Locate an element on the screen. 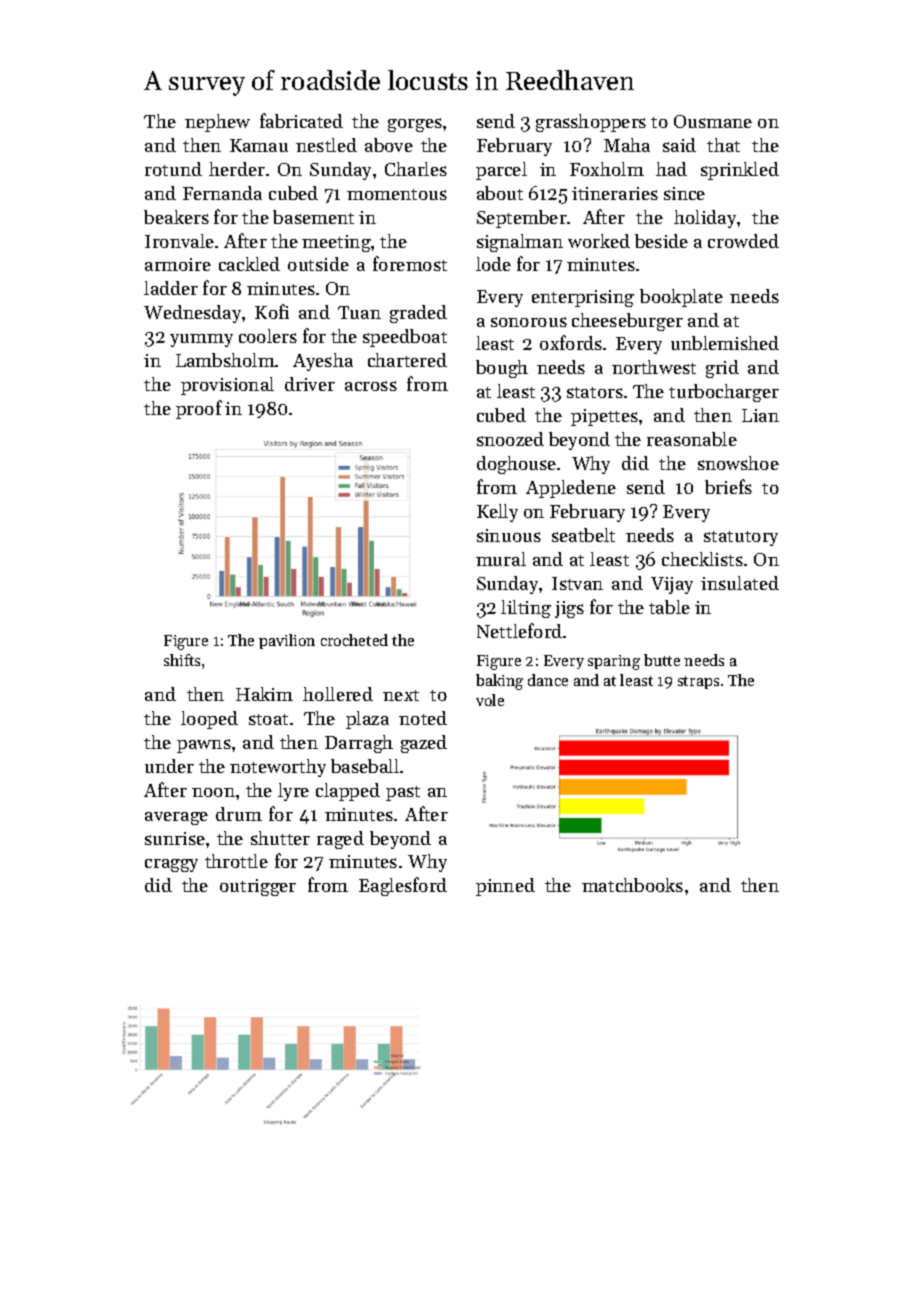  Ousmane is located at coordinates (713, 121).
